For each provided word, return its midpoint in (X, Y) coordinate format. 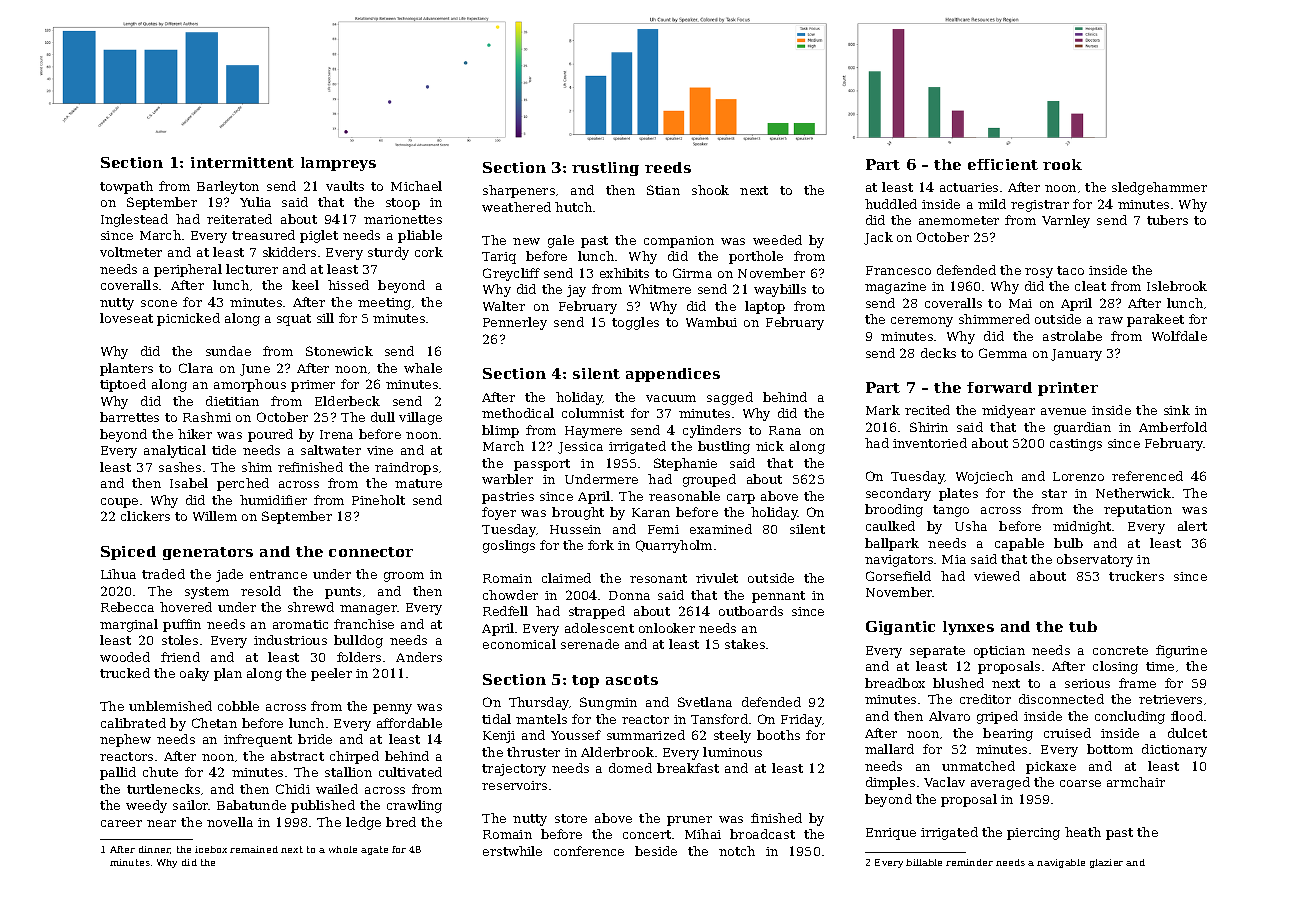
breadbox (895, 683)
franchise (364, 624)
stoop (403, 204)
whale (423, 368)
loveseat (126, 318)
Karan (651, 512)
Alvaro (949, 716)
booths (778, 735)
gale (561, 241)
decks (938, 353)
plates (958, 494)
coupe (119, 503)
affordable (409, 723)
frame (1137, 683)
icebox (211, 849)
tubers (1167, 220)
